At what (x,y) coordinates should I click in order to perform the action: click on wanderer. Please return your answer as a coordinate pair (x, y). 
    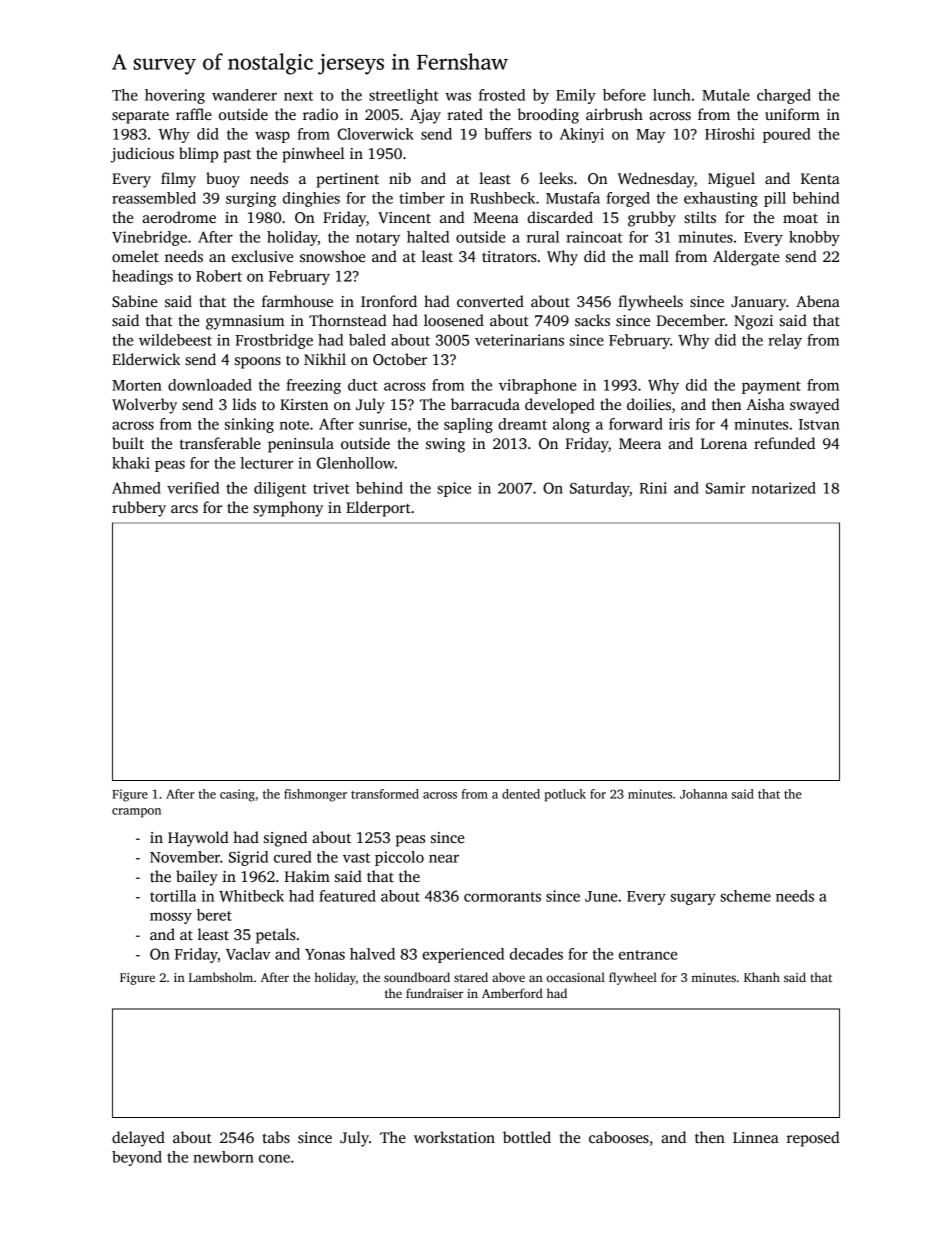
    Looking at the image, I should click on (244, 95).
